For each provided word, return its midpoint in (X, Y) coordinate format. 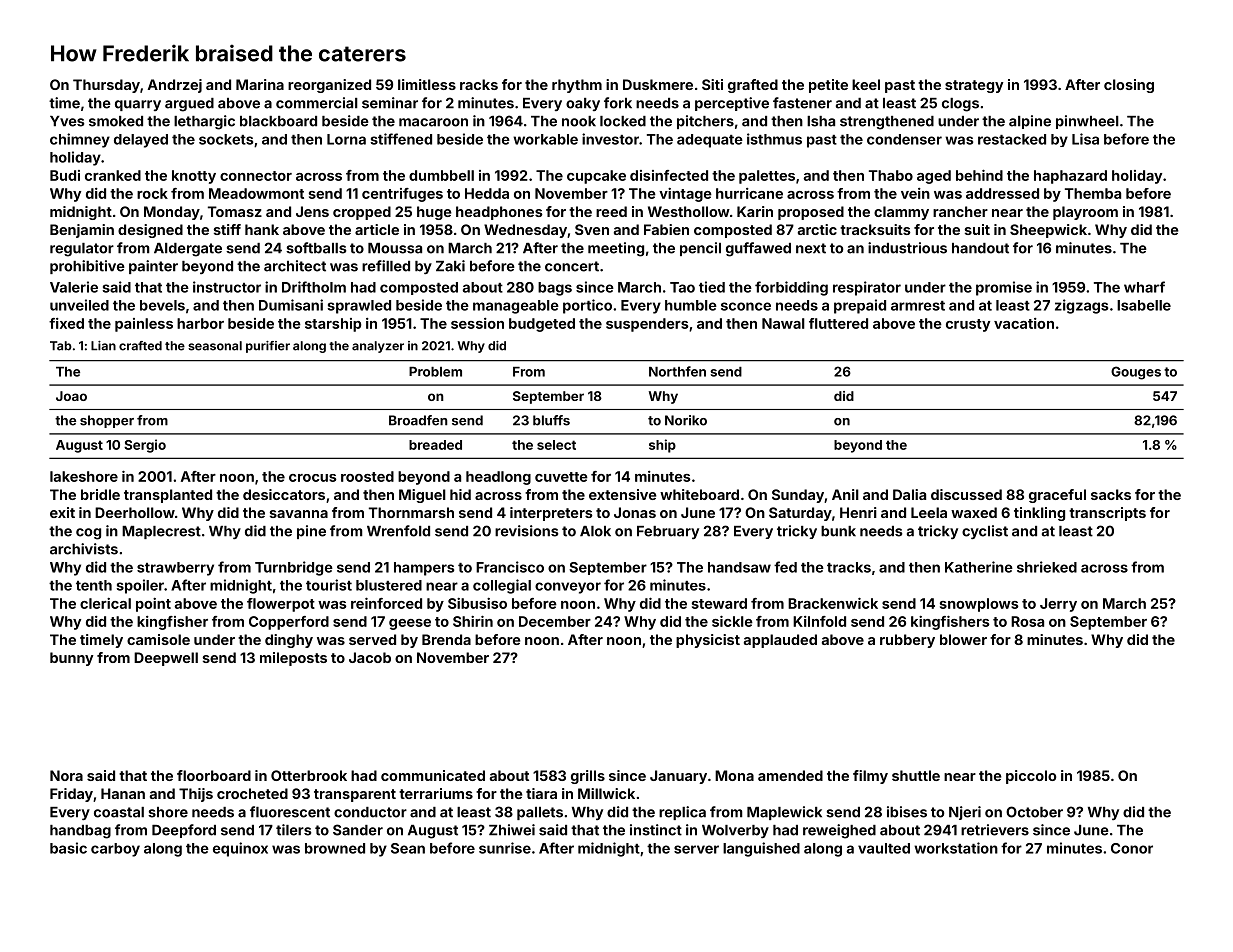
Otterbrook (309, 775)
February (668, 532)
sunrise (505, 848)
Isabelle (1144, 305)
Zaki (450, 266)
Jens (312, 211)
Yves (67, 121)
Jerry (1058, 605)
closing (1129, 86)
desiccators (284, 494)
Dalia (909, 494)
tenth (94, 585)
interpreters (551, 514)
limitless (427, 84)
